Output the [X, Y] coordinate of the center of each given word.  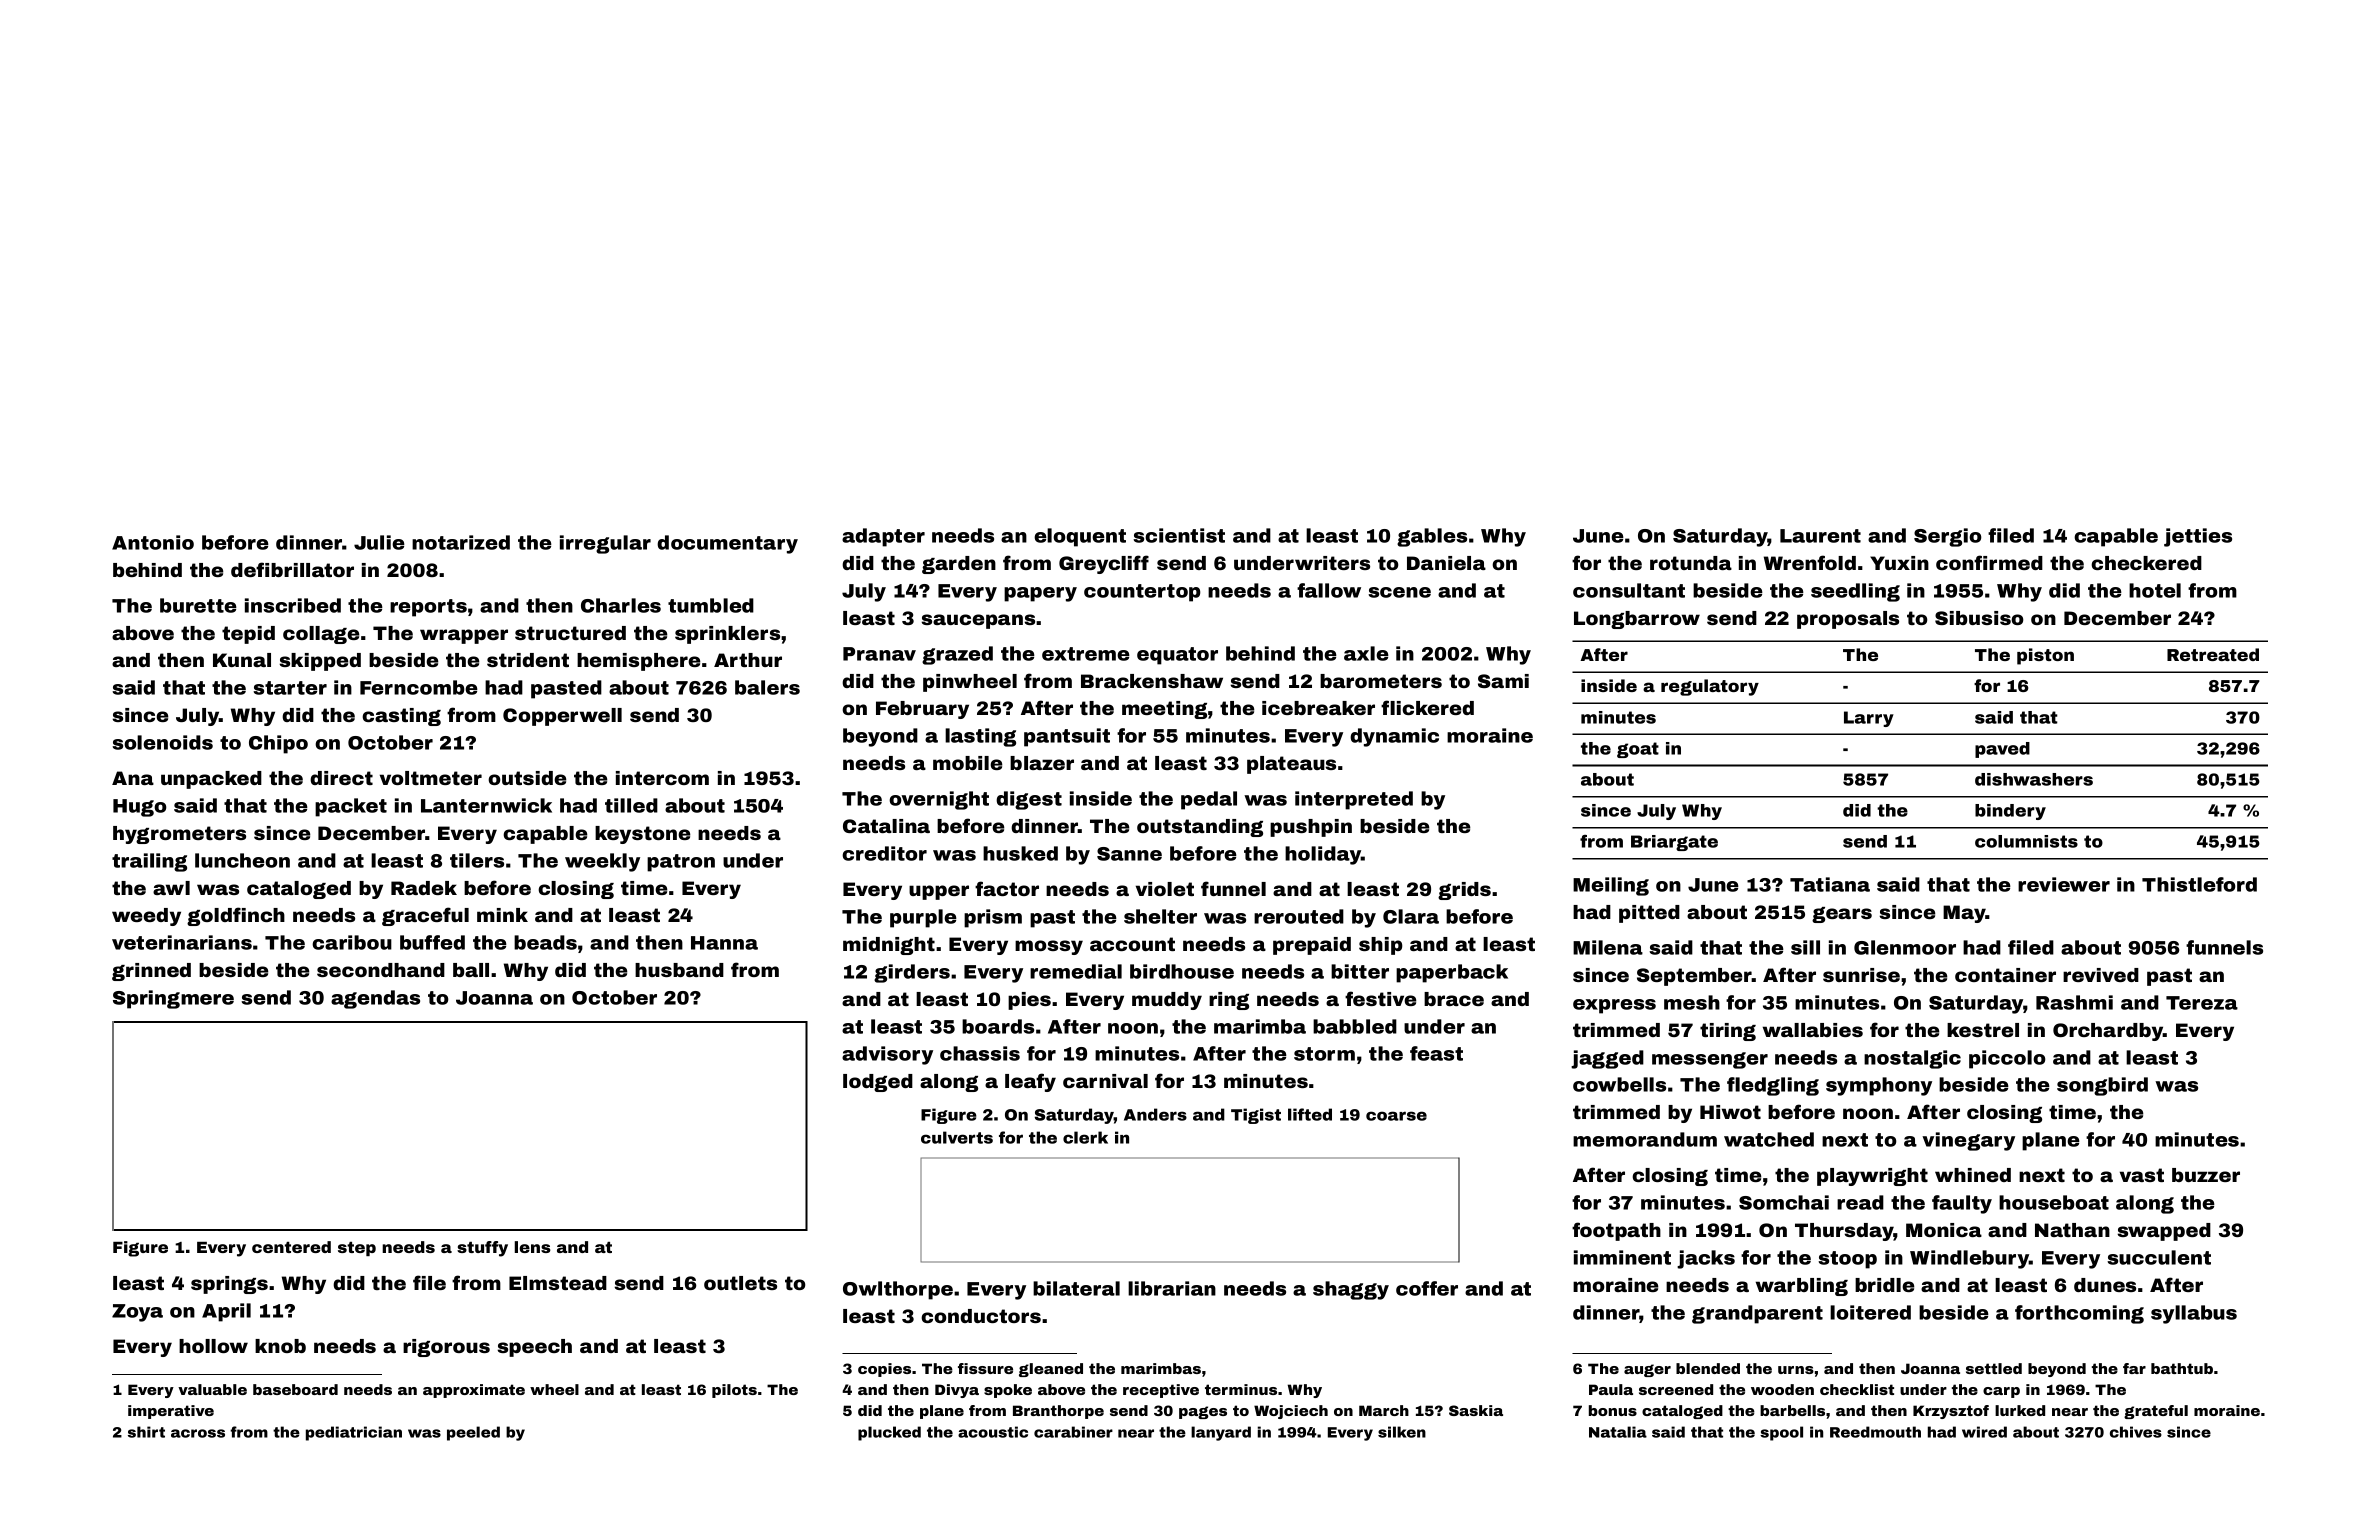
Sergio [1948, 537]
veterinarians [182, 942]
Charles [621, 605]
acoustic [993, 1432]
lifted [1310, 1114]
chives [2136, 1432]
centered [291, 1247]
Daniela [1446, 563]
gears [1842, 915]
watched [1769, 1139]
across [198, 1433]
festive [1380, 998]
